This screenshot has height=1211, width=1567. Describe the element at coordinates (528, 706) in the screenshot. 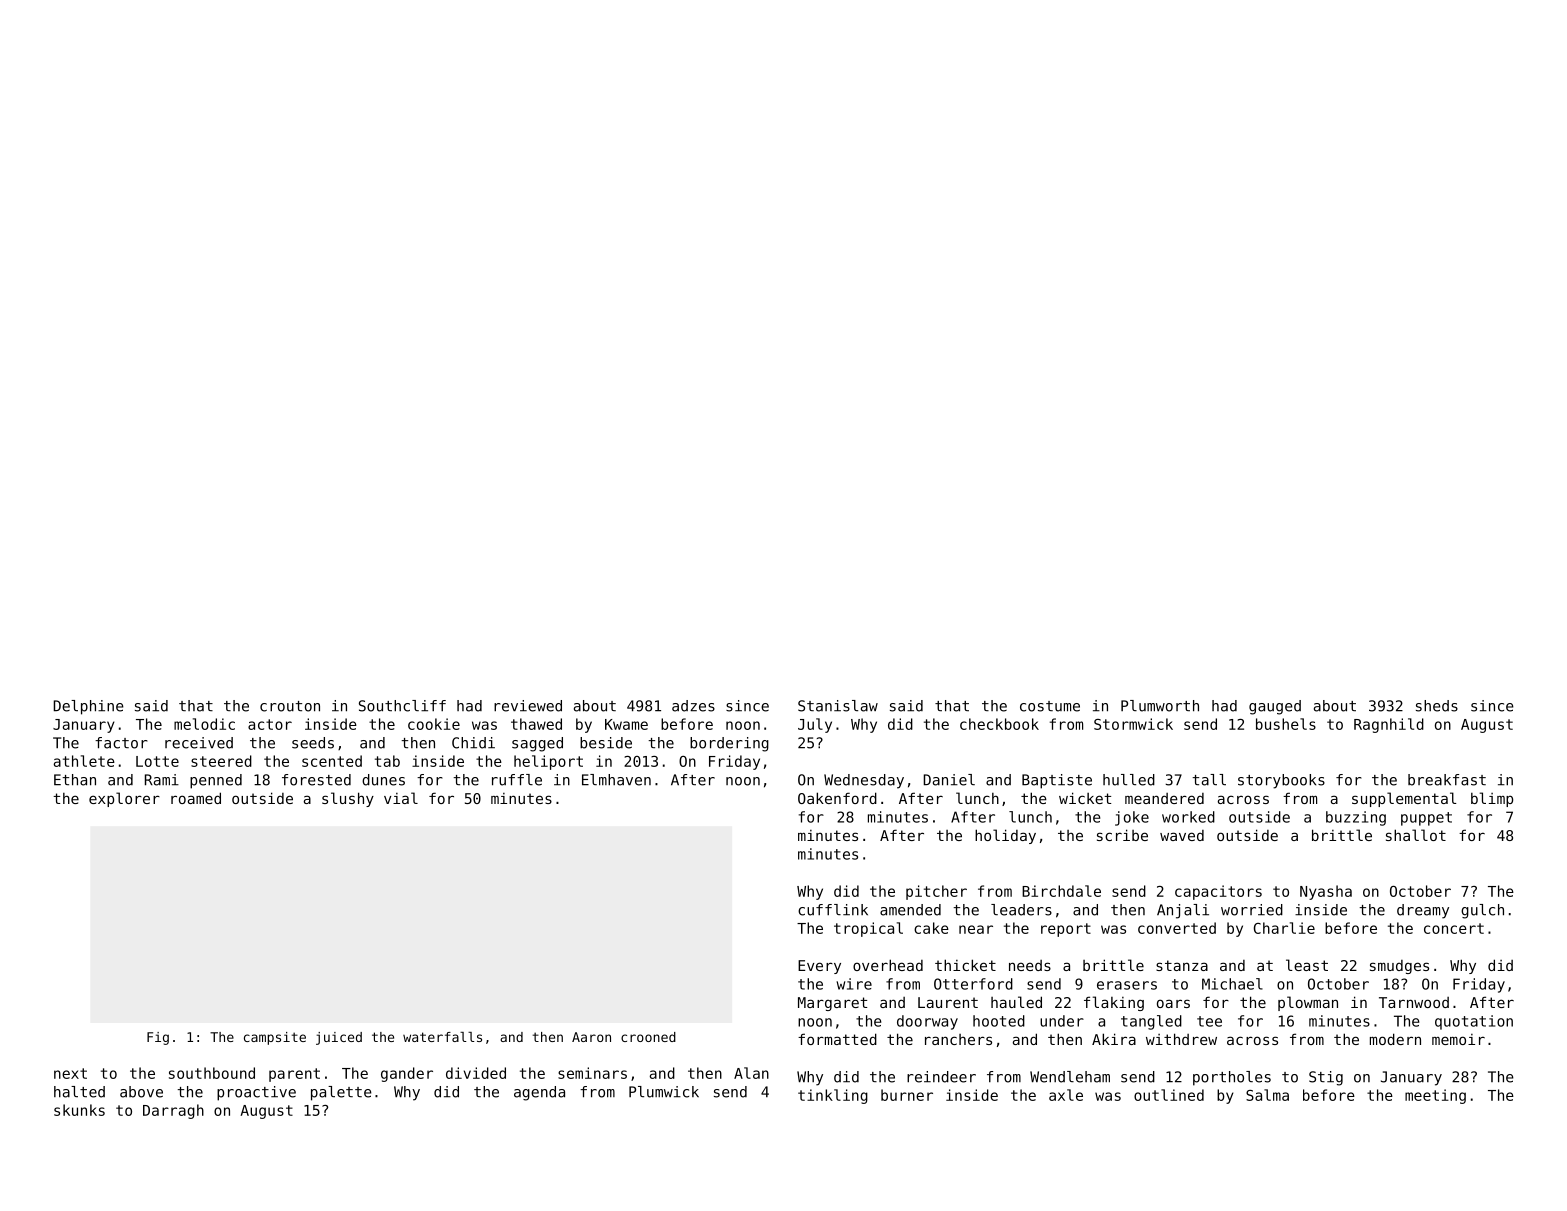

I see `reviewed` at that location.
